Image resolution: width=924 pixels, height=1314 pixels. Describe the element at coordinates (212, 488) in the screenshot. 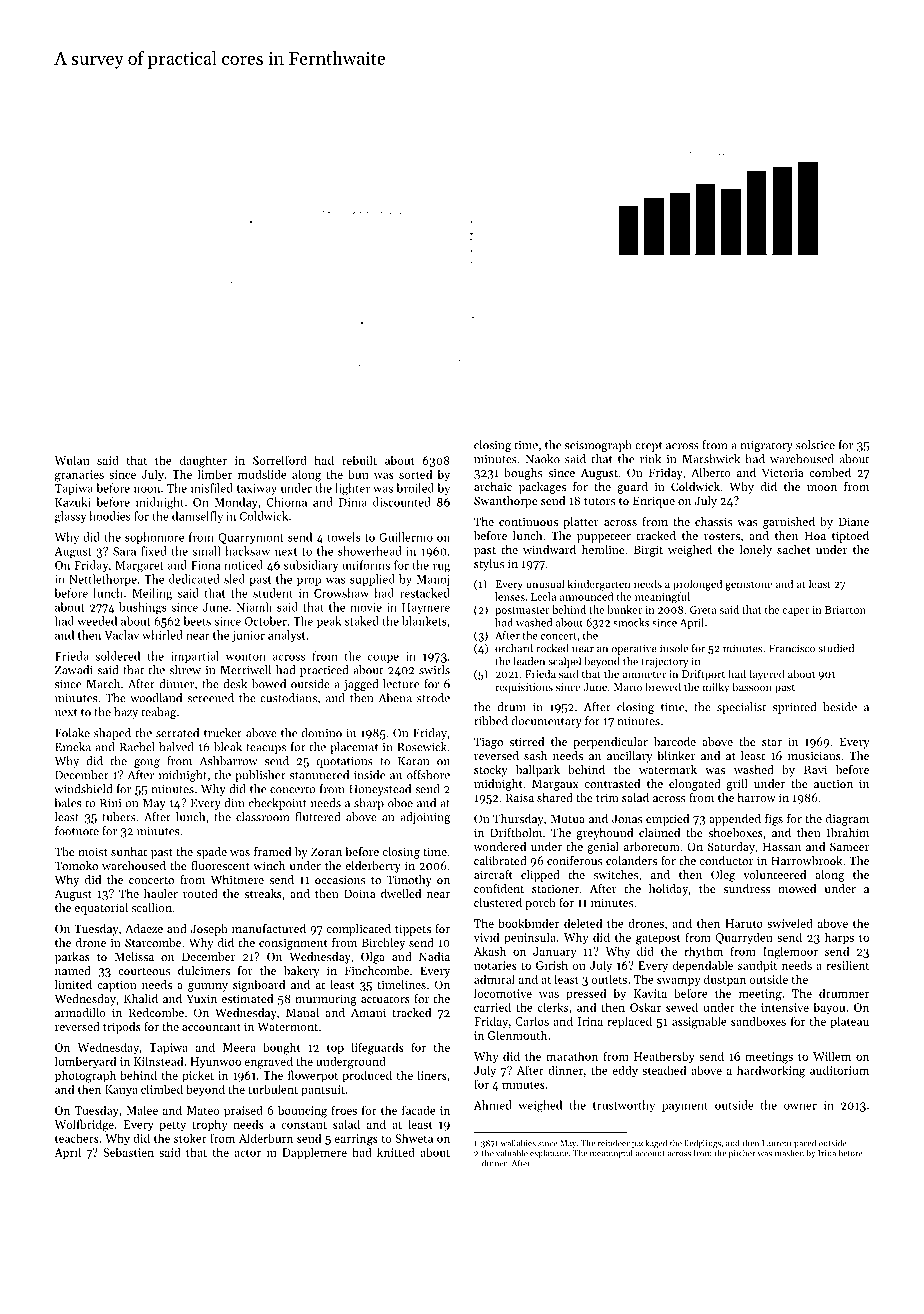

I see `misfiled` at that location.
